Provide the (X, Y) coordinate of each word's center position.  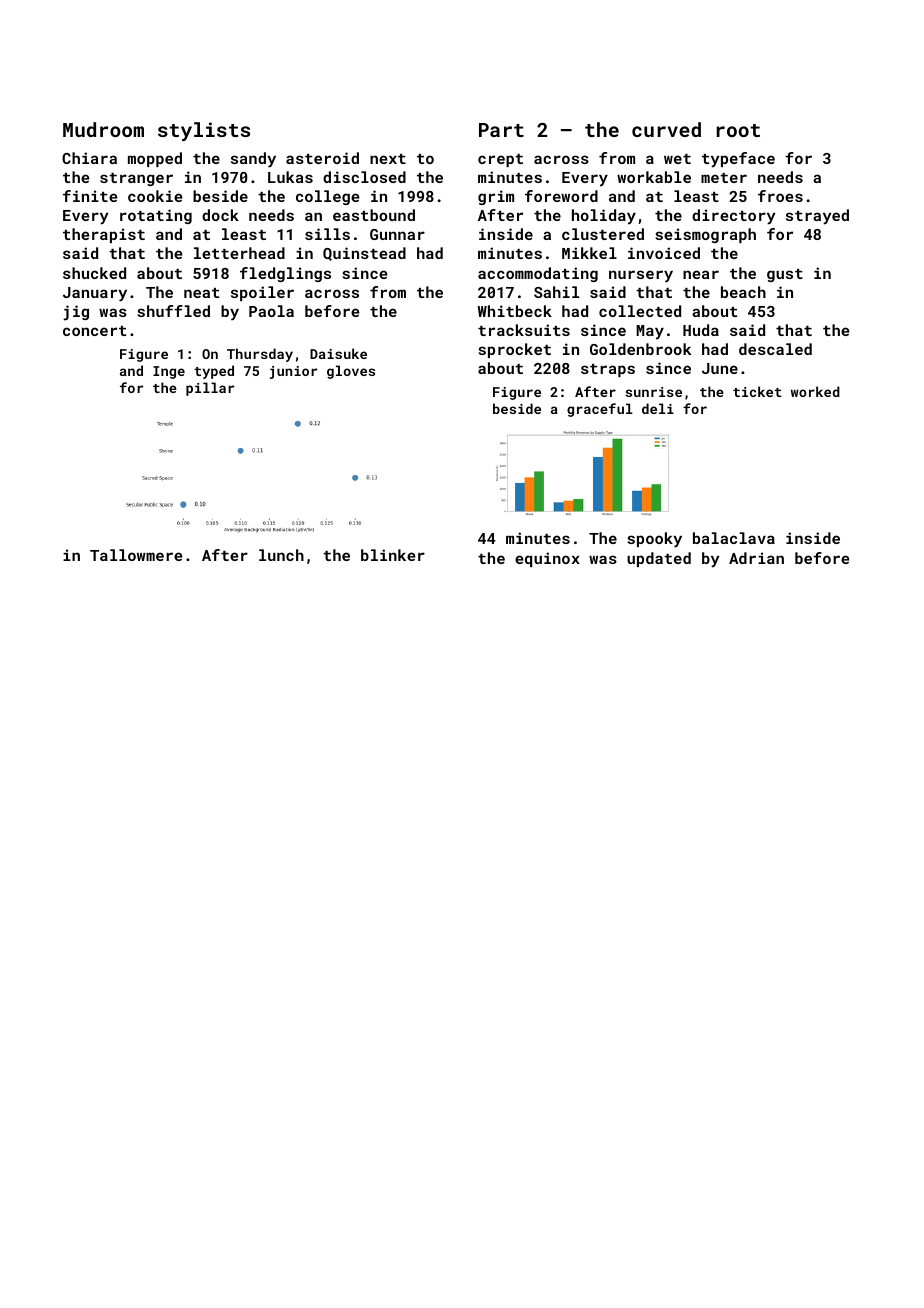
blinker (393, 555)
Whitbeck (515, 311)
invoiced (664, 253)
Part (501, 130)
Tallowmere (136, 555)
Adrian (756, 558)
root (738, 130)
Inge (169, 372)
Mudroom (103, 129)
